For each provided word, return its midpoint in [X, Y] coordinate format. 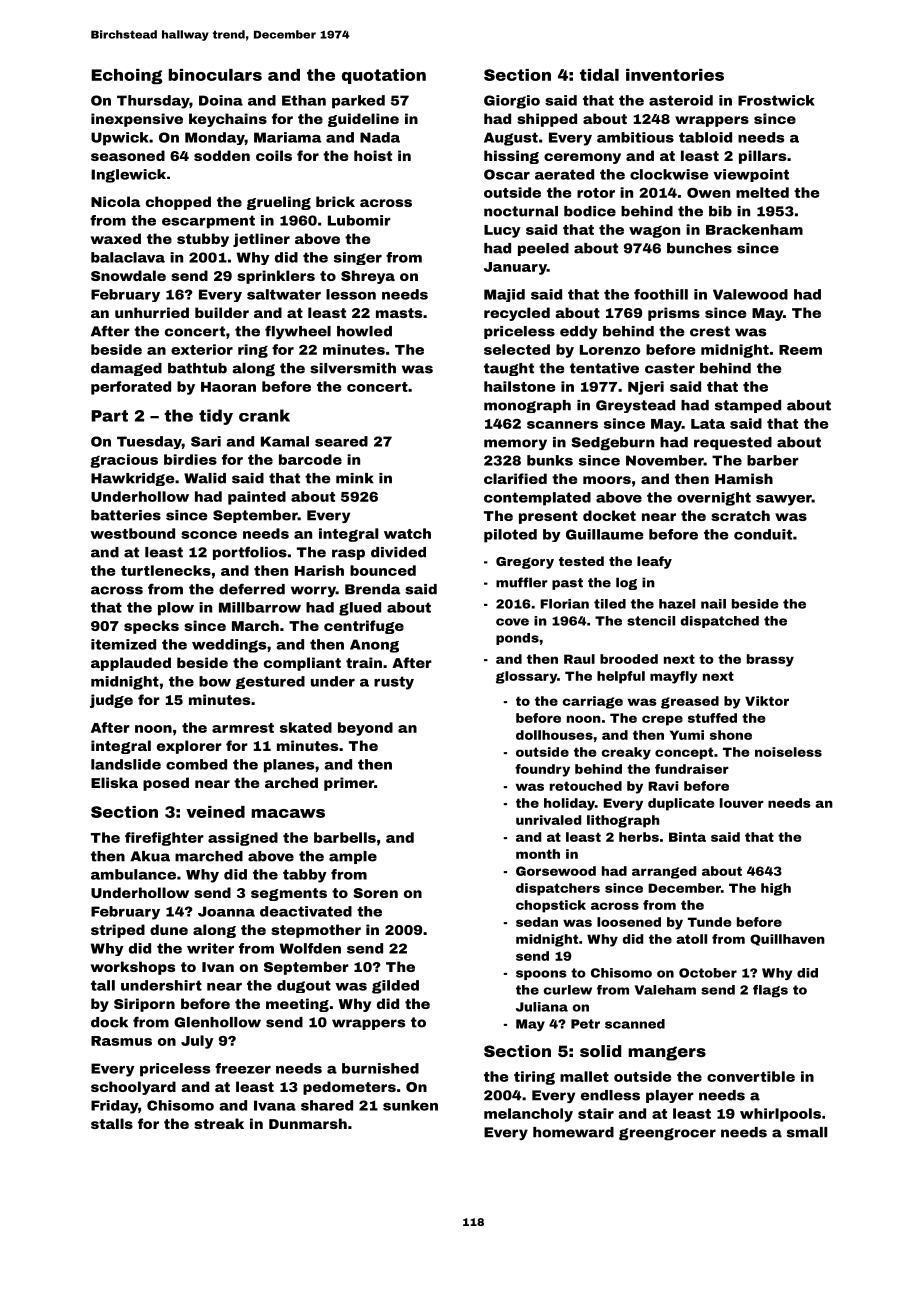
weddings [229, 646]
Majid [504, 295]
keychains [228, 120]
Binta [687, 837]
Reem [800, 350]
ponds [517, 639]
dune [169, 929]
